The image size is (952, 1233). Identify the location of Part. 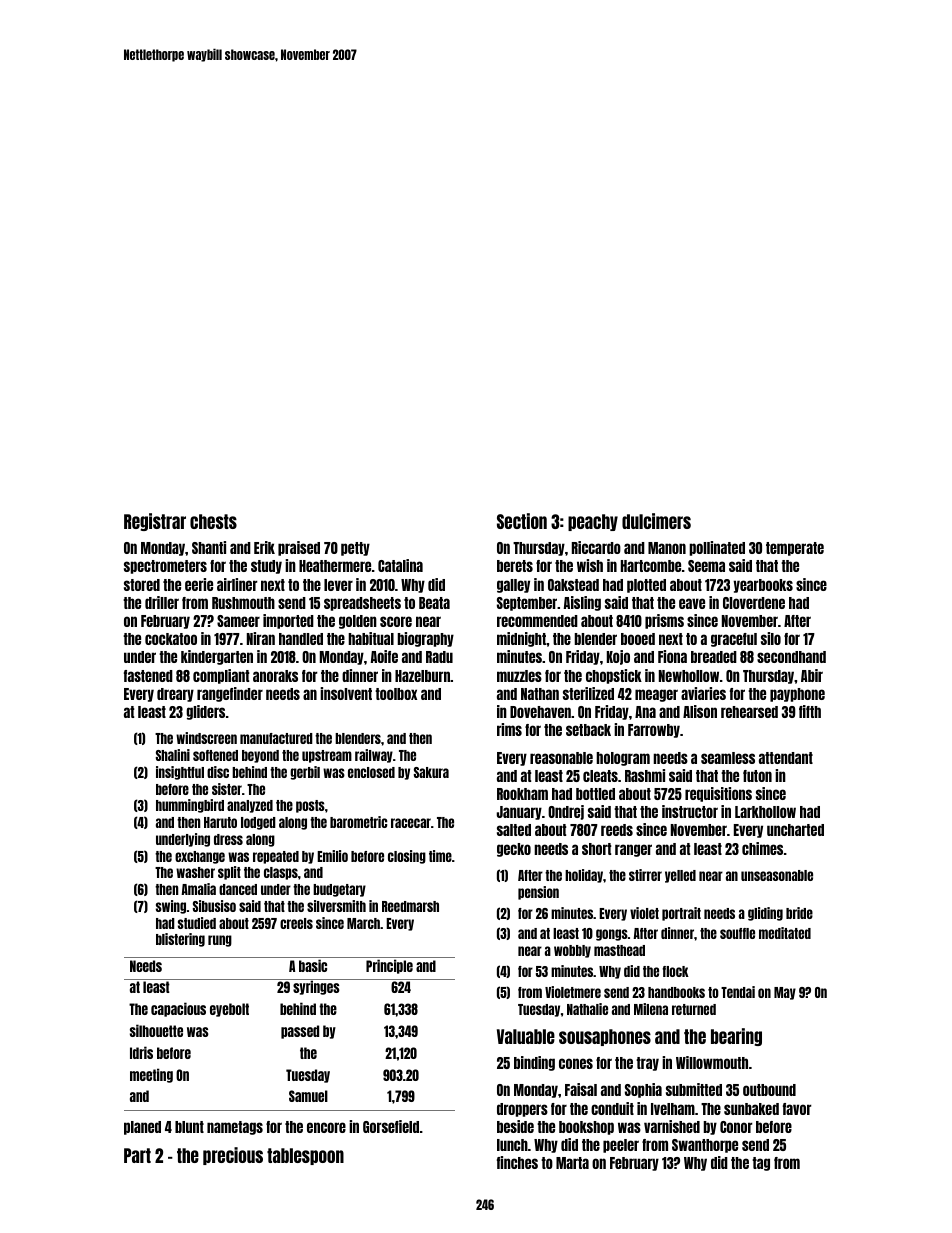
(137, 1155).
